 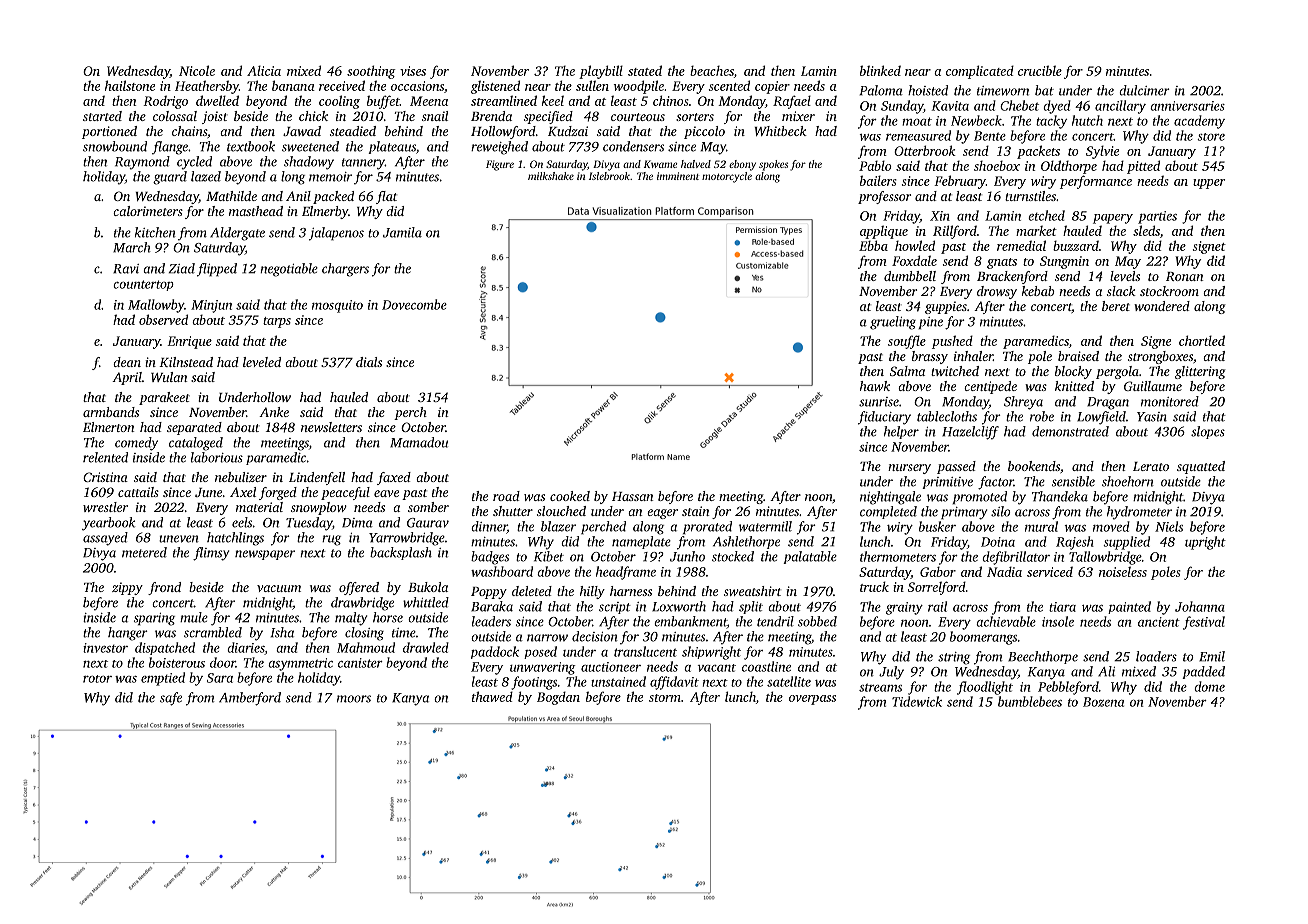 I want to click on thawed, so click(x=492, y=696).
